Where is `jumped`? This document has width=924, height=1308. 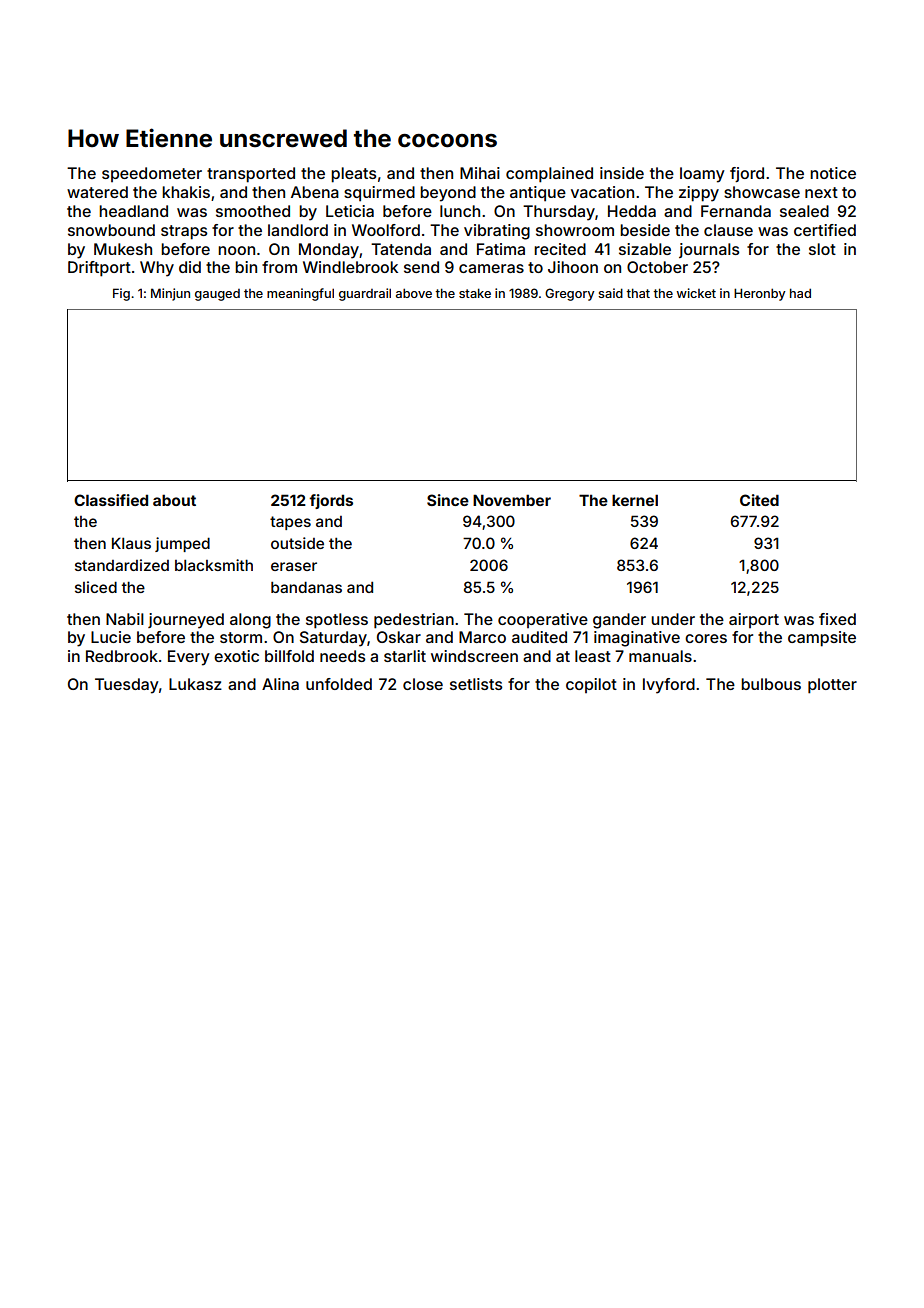
jumped is located at coordinates (182, 544).
